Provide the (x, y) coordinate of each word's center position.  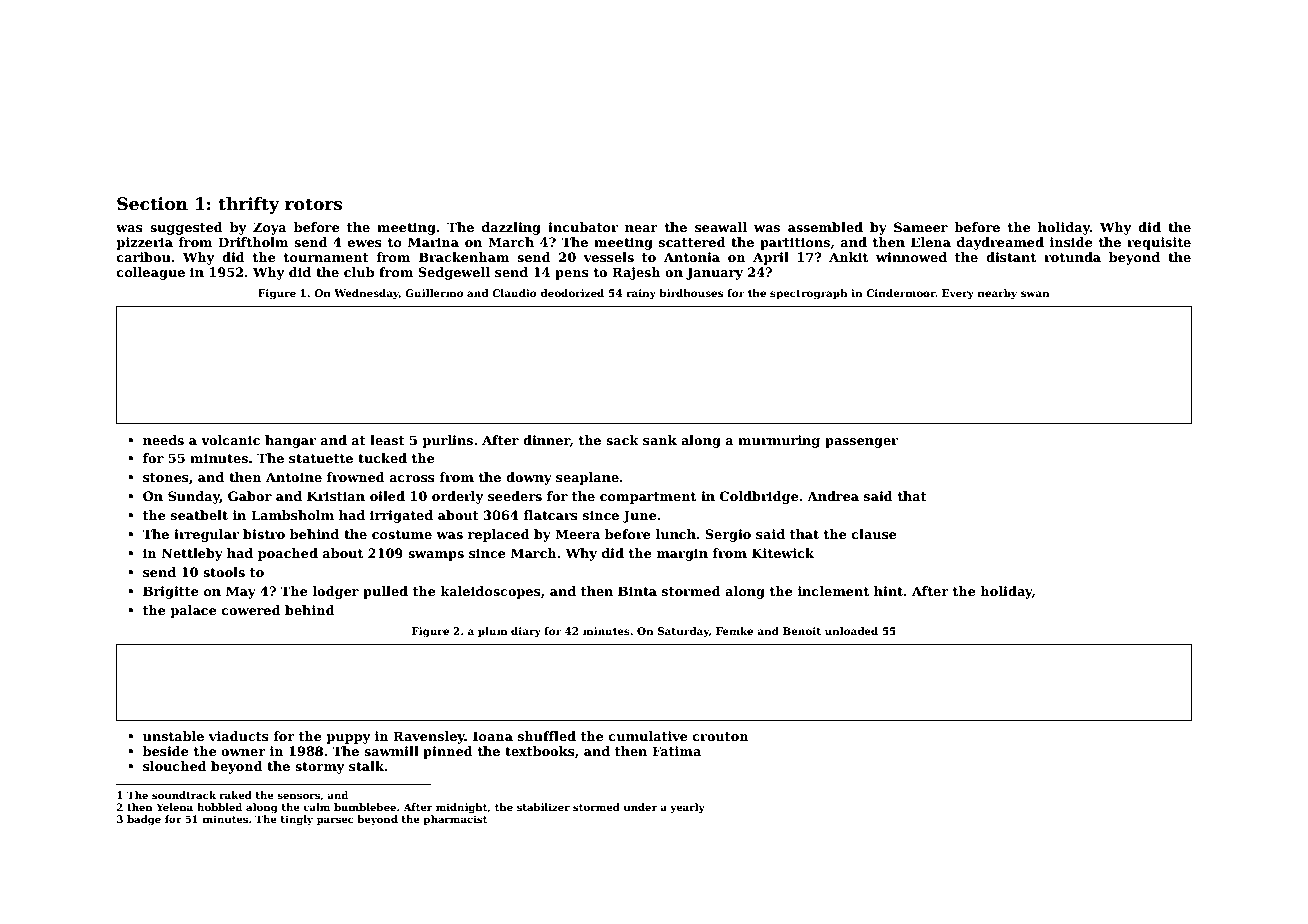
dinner (546, 441)
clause (874, 534)
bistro (264, 534)
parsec (335, 821)
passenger (861, 443)
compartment (648, 498)
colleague (151, 273)
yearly (687, 808)
